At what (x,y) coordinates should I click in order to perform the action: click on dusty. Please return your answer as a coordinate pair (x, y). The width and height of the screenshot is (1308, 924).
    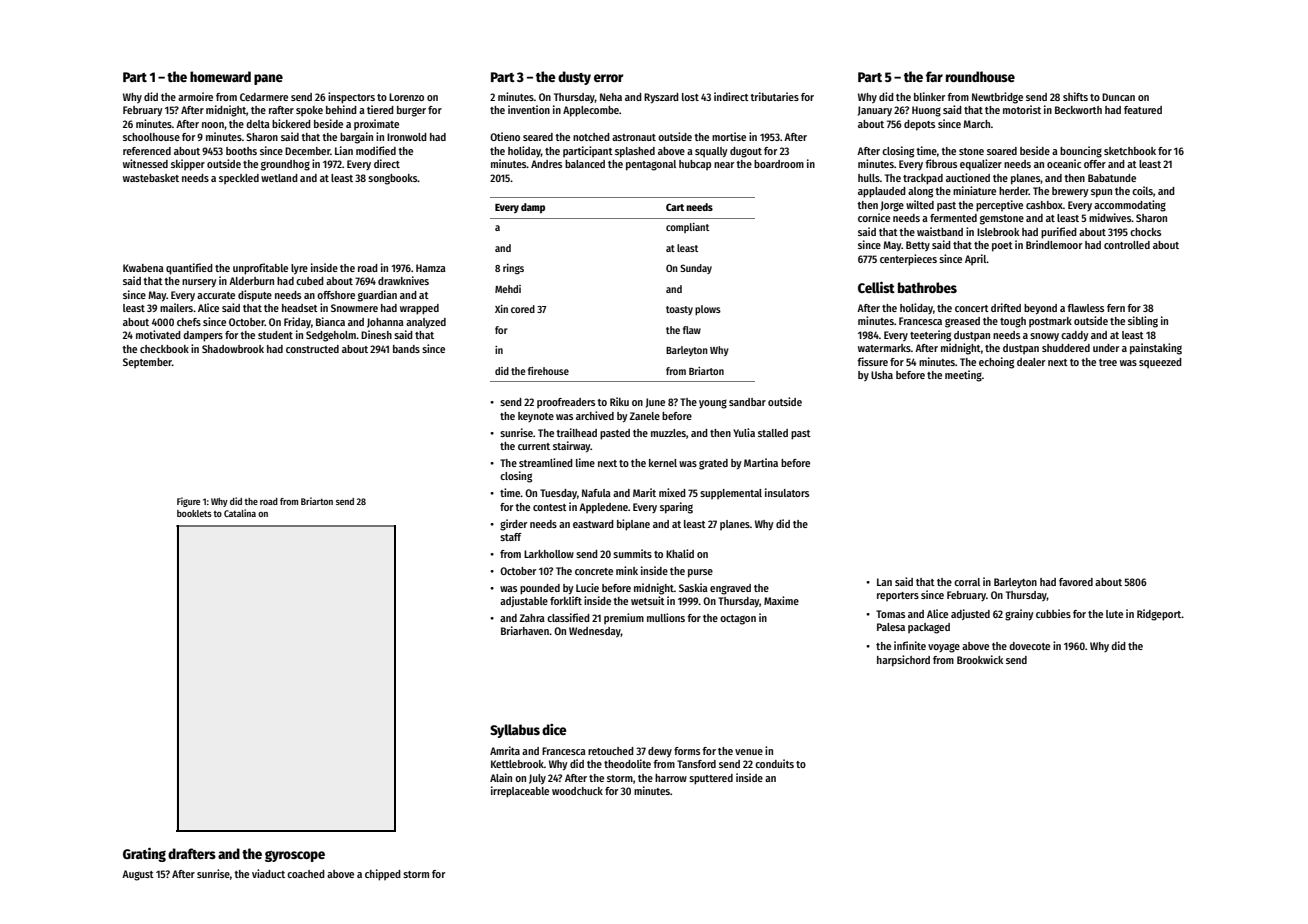
    Looking at the image, I should click on (574, 78).
